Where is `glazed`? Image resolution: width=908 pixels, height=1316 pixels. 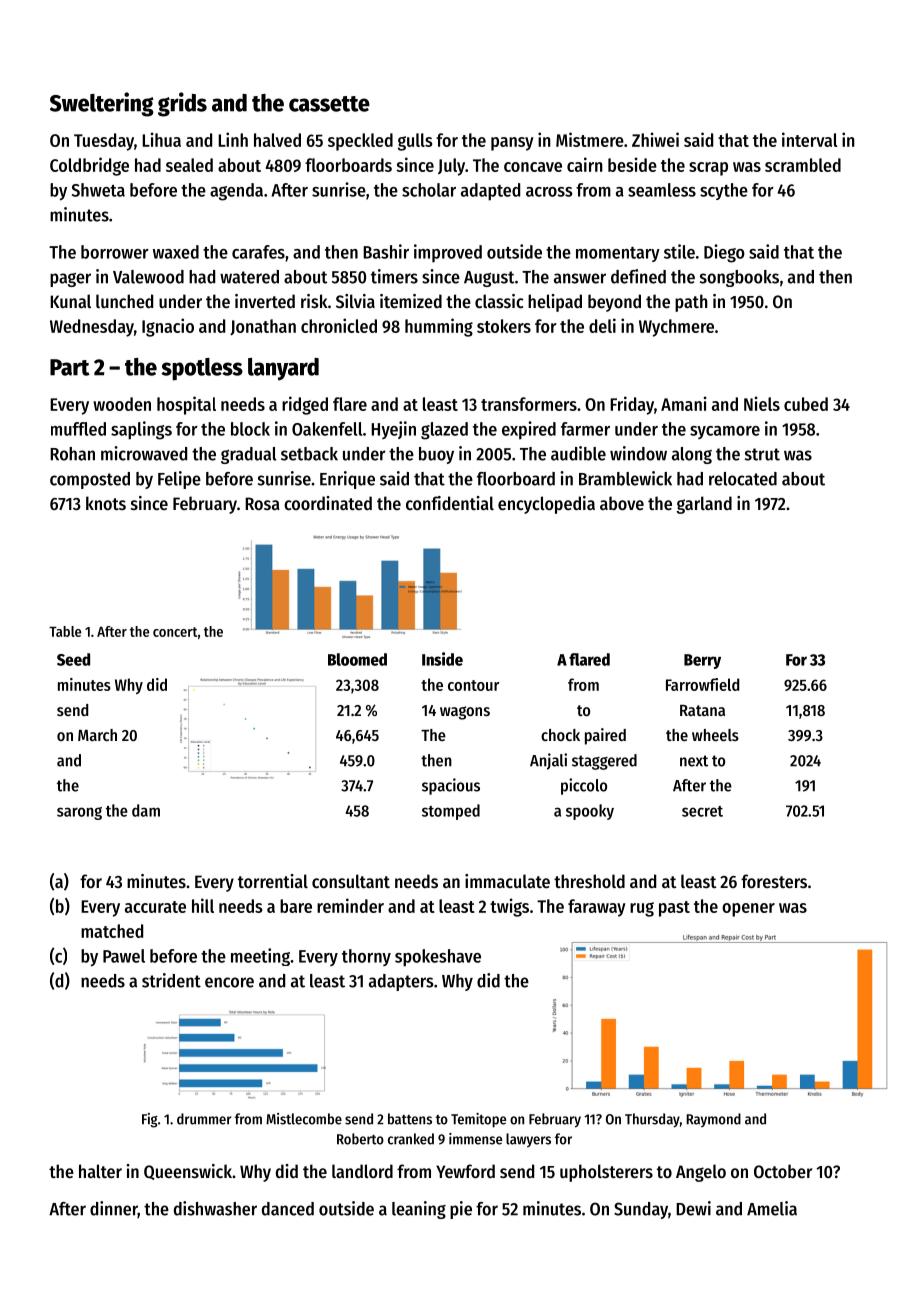 glazed is located at coordinates (444, 431).
